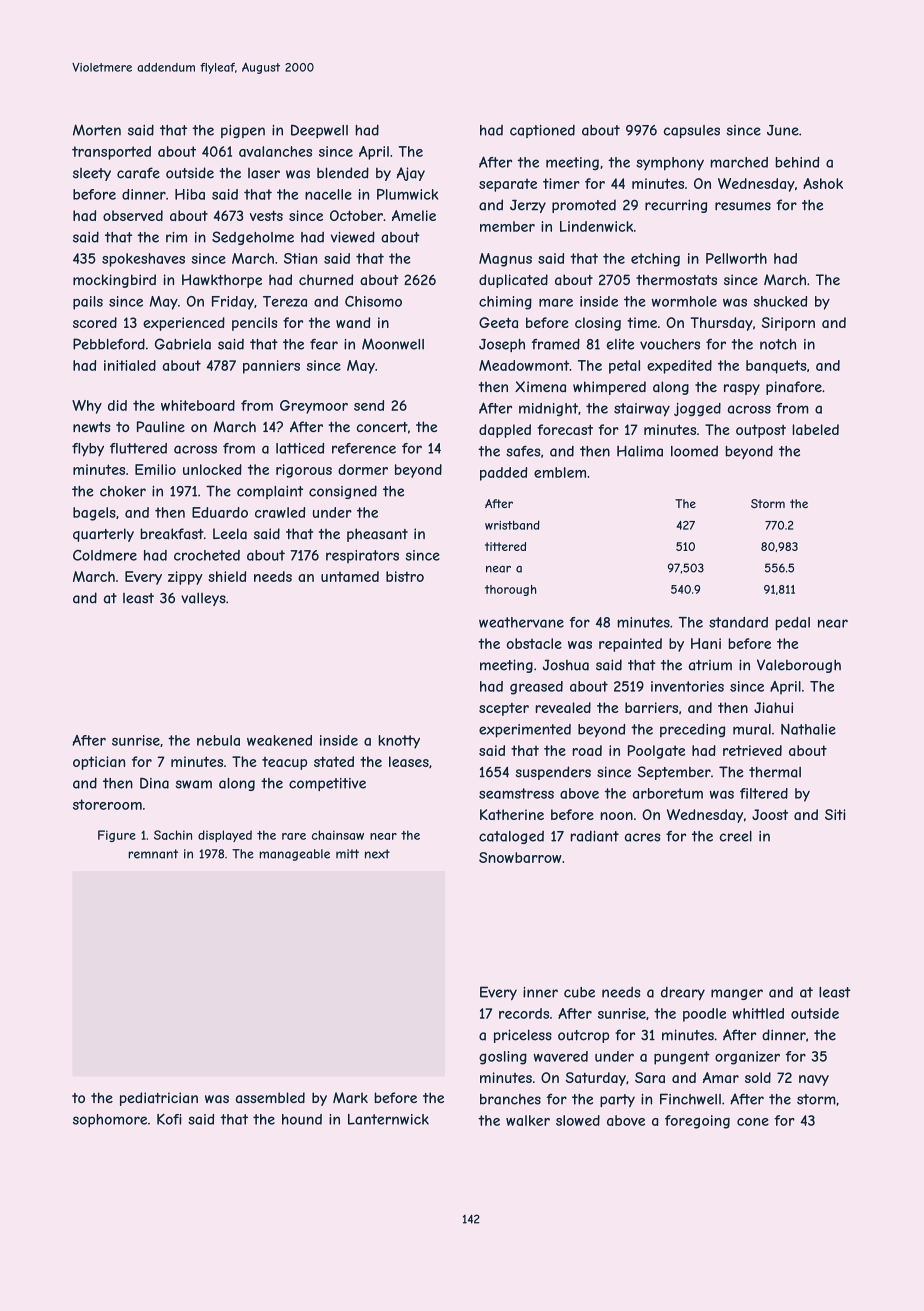 The height and width of the page is (1311, 924). What do you see at coordinates (738, 622) in the page?
I see `standard` at bounding box center [738, 622].
